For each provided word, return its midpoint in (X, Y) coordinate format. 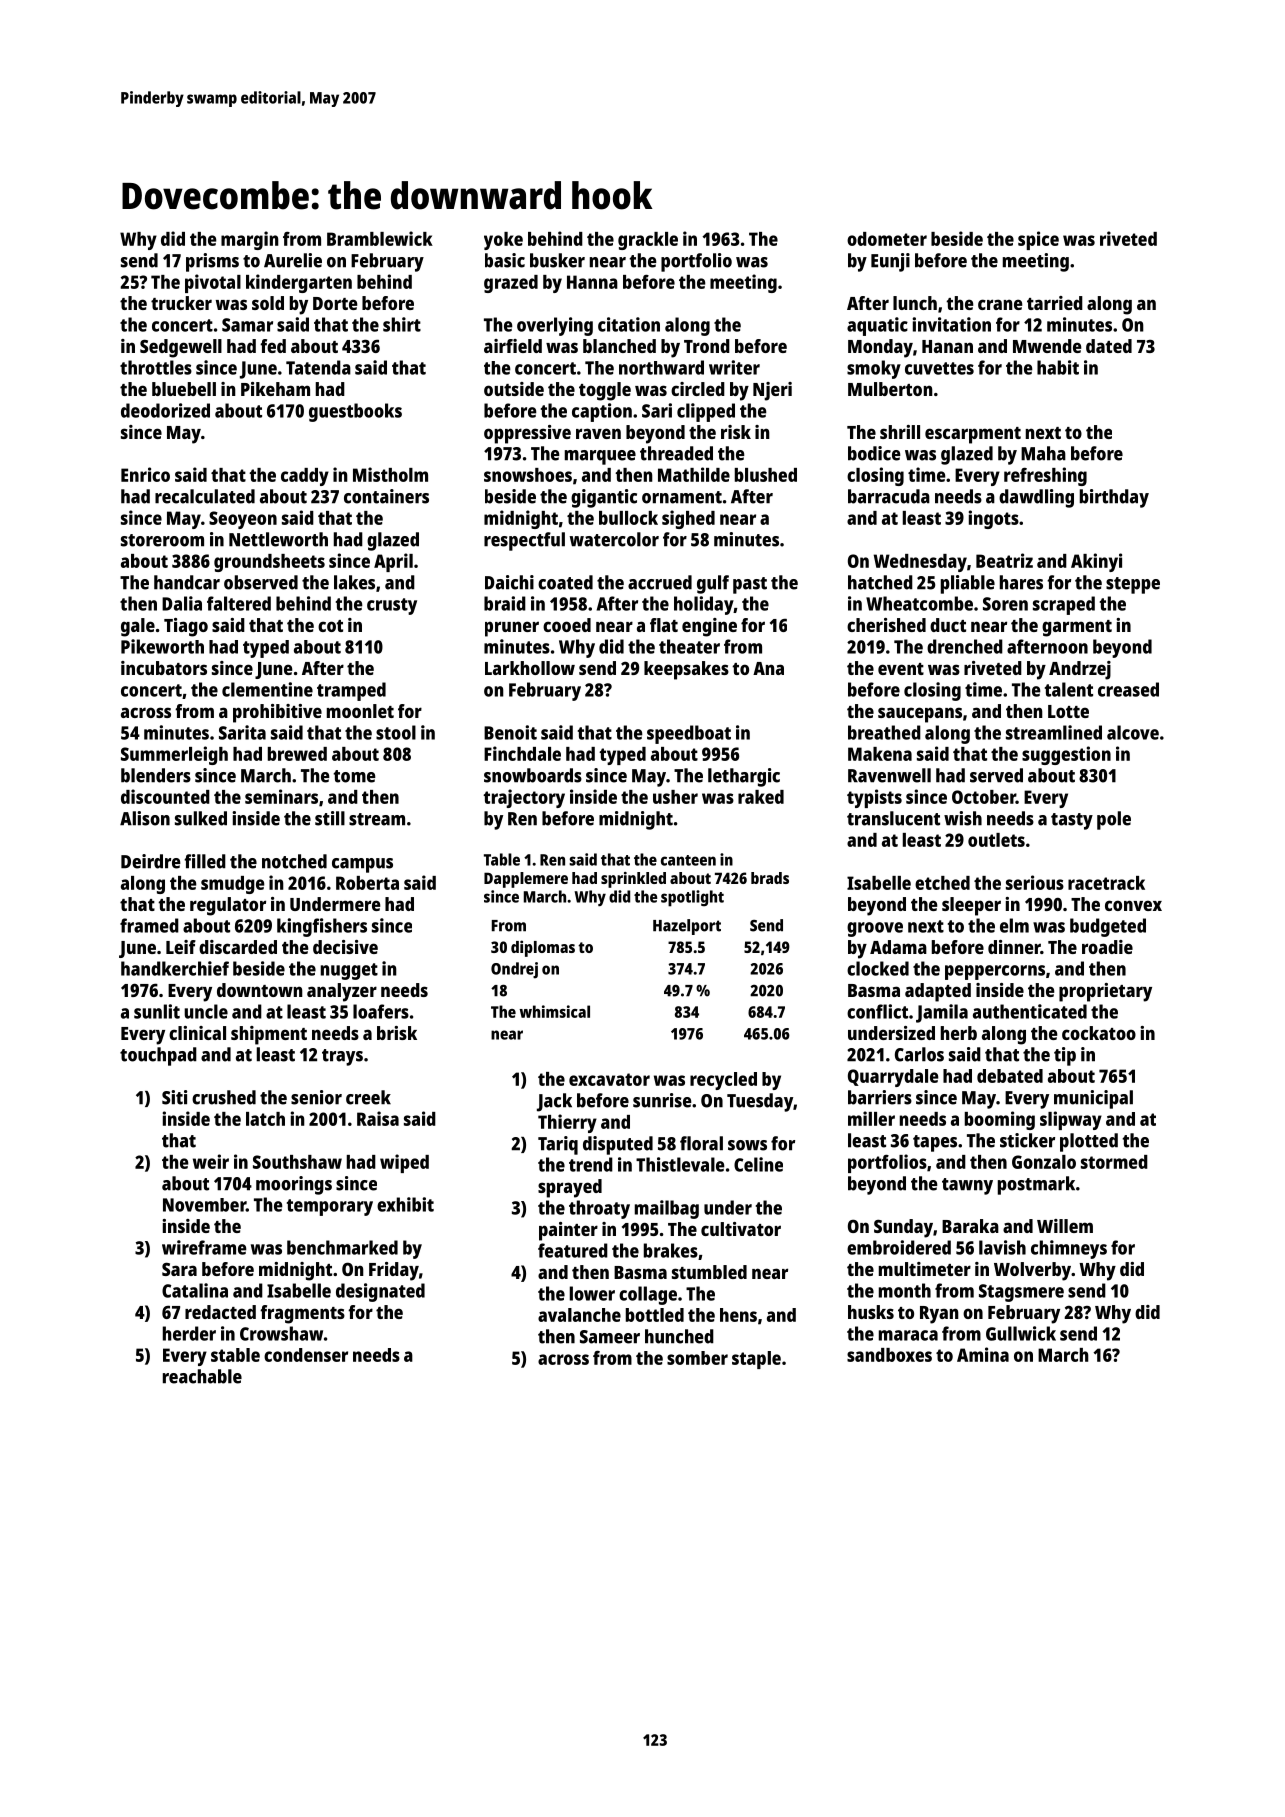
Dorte (335, 303)
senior (316, 1097)
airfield (513, 346)
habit (1058, 367)
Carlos (919, 1054)
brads (770, 878)
